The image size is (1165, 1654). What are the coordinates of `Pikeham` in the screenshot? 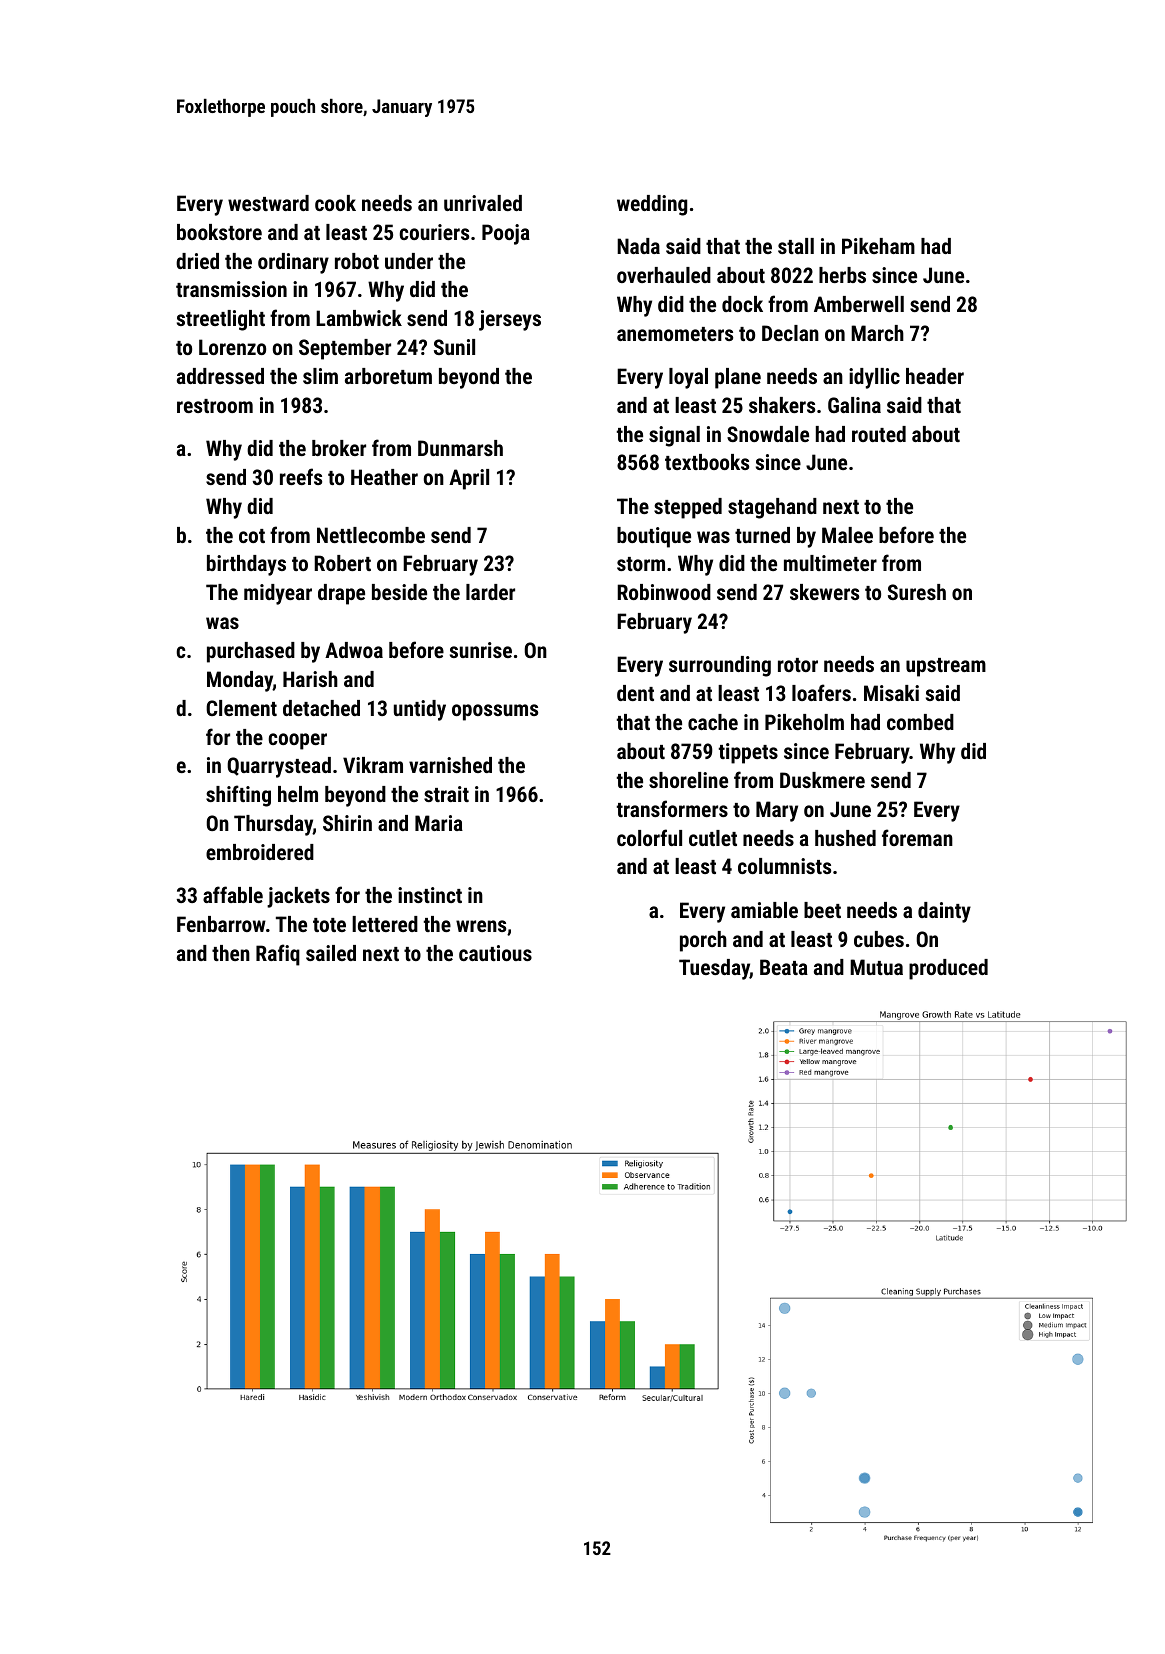 It's located at (878, 246).
